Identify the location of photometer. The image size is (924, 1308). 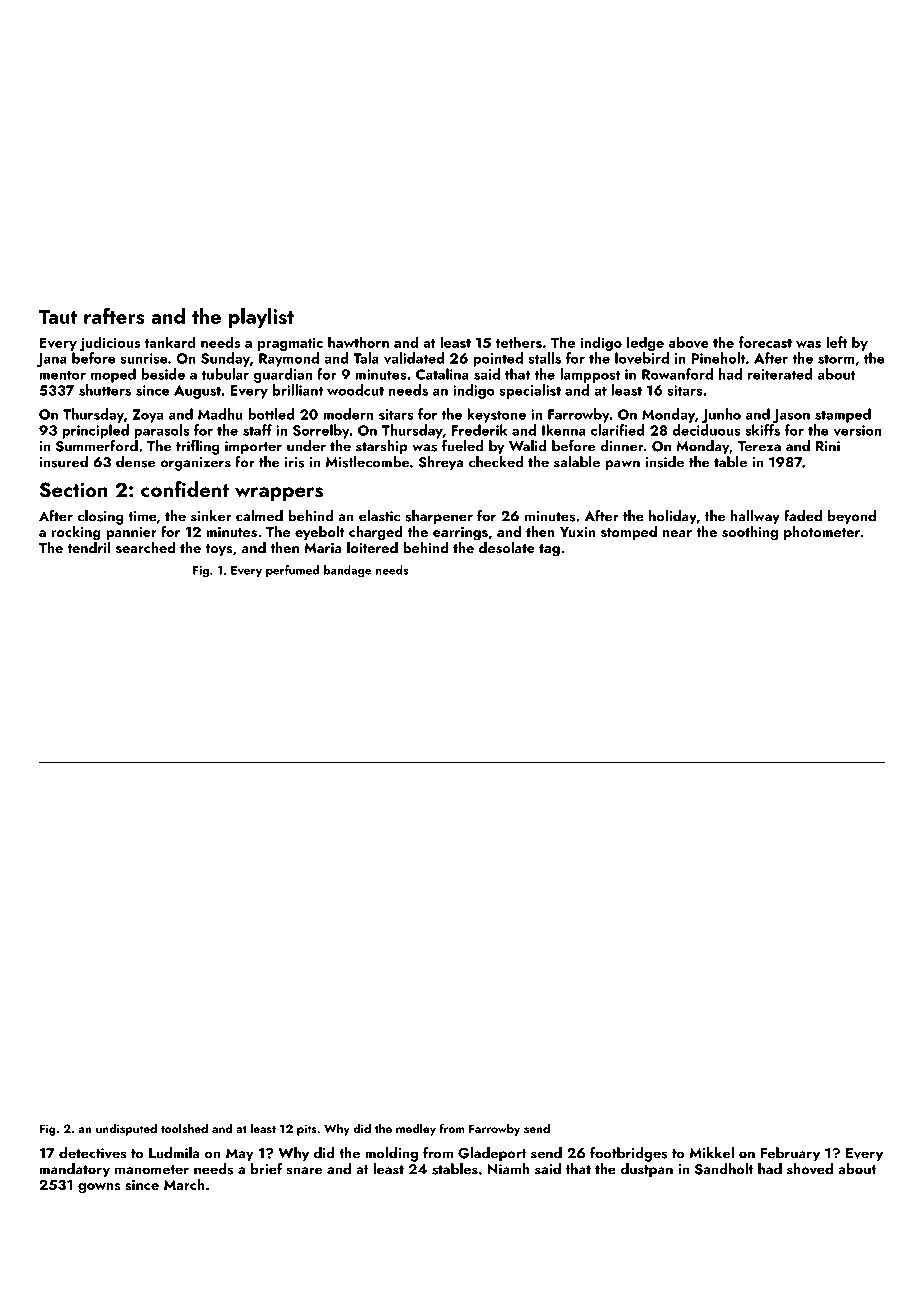
(822, 533).
